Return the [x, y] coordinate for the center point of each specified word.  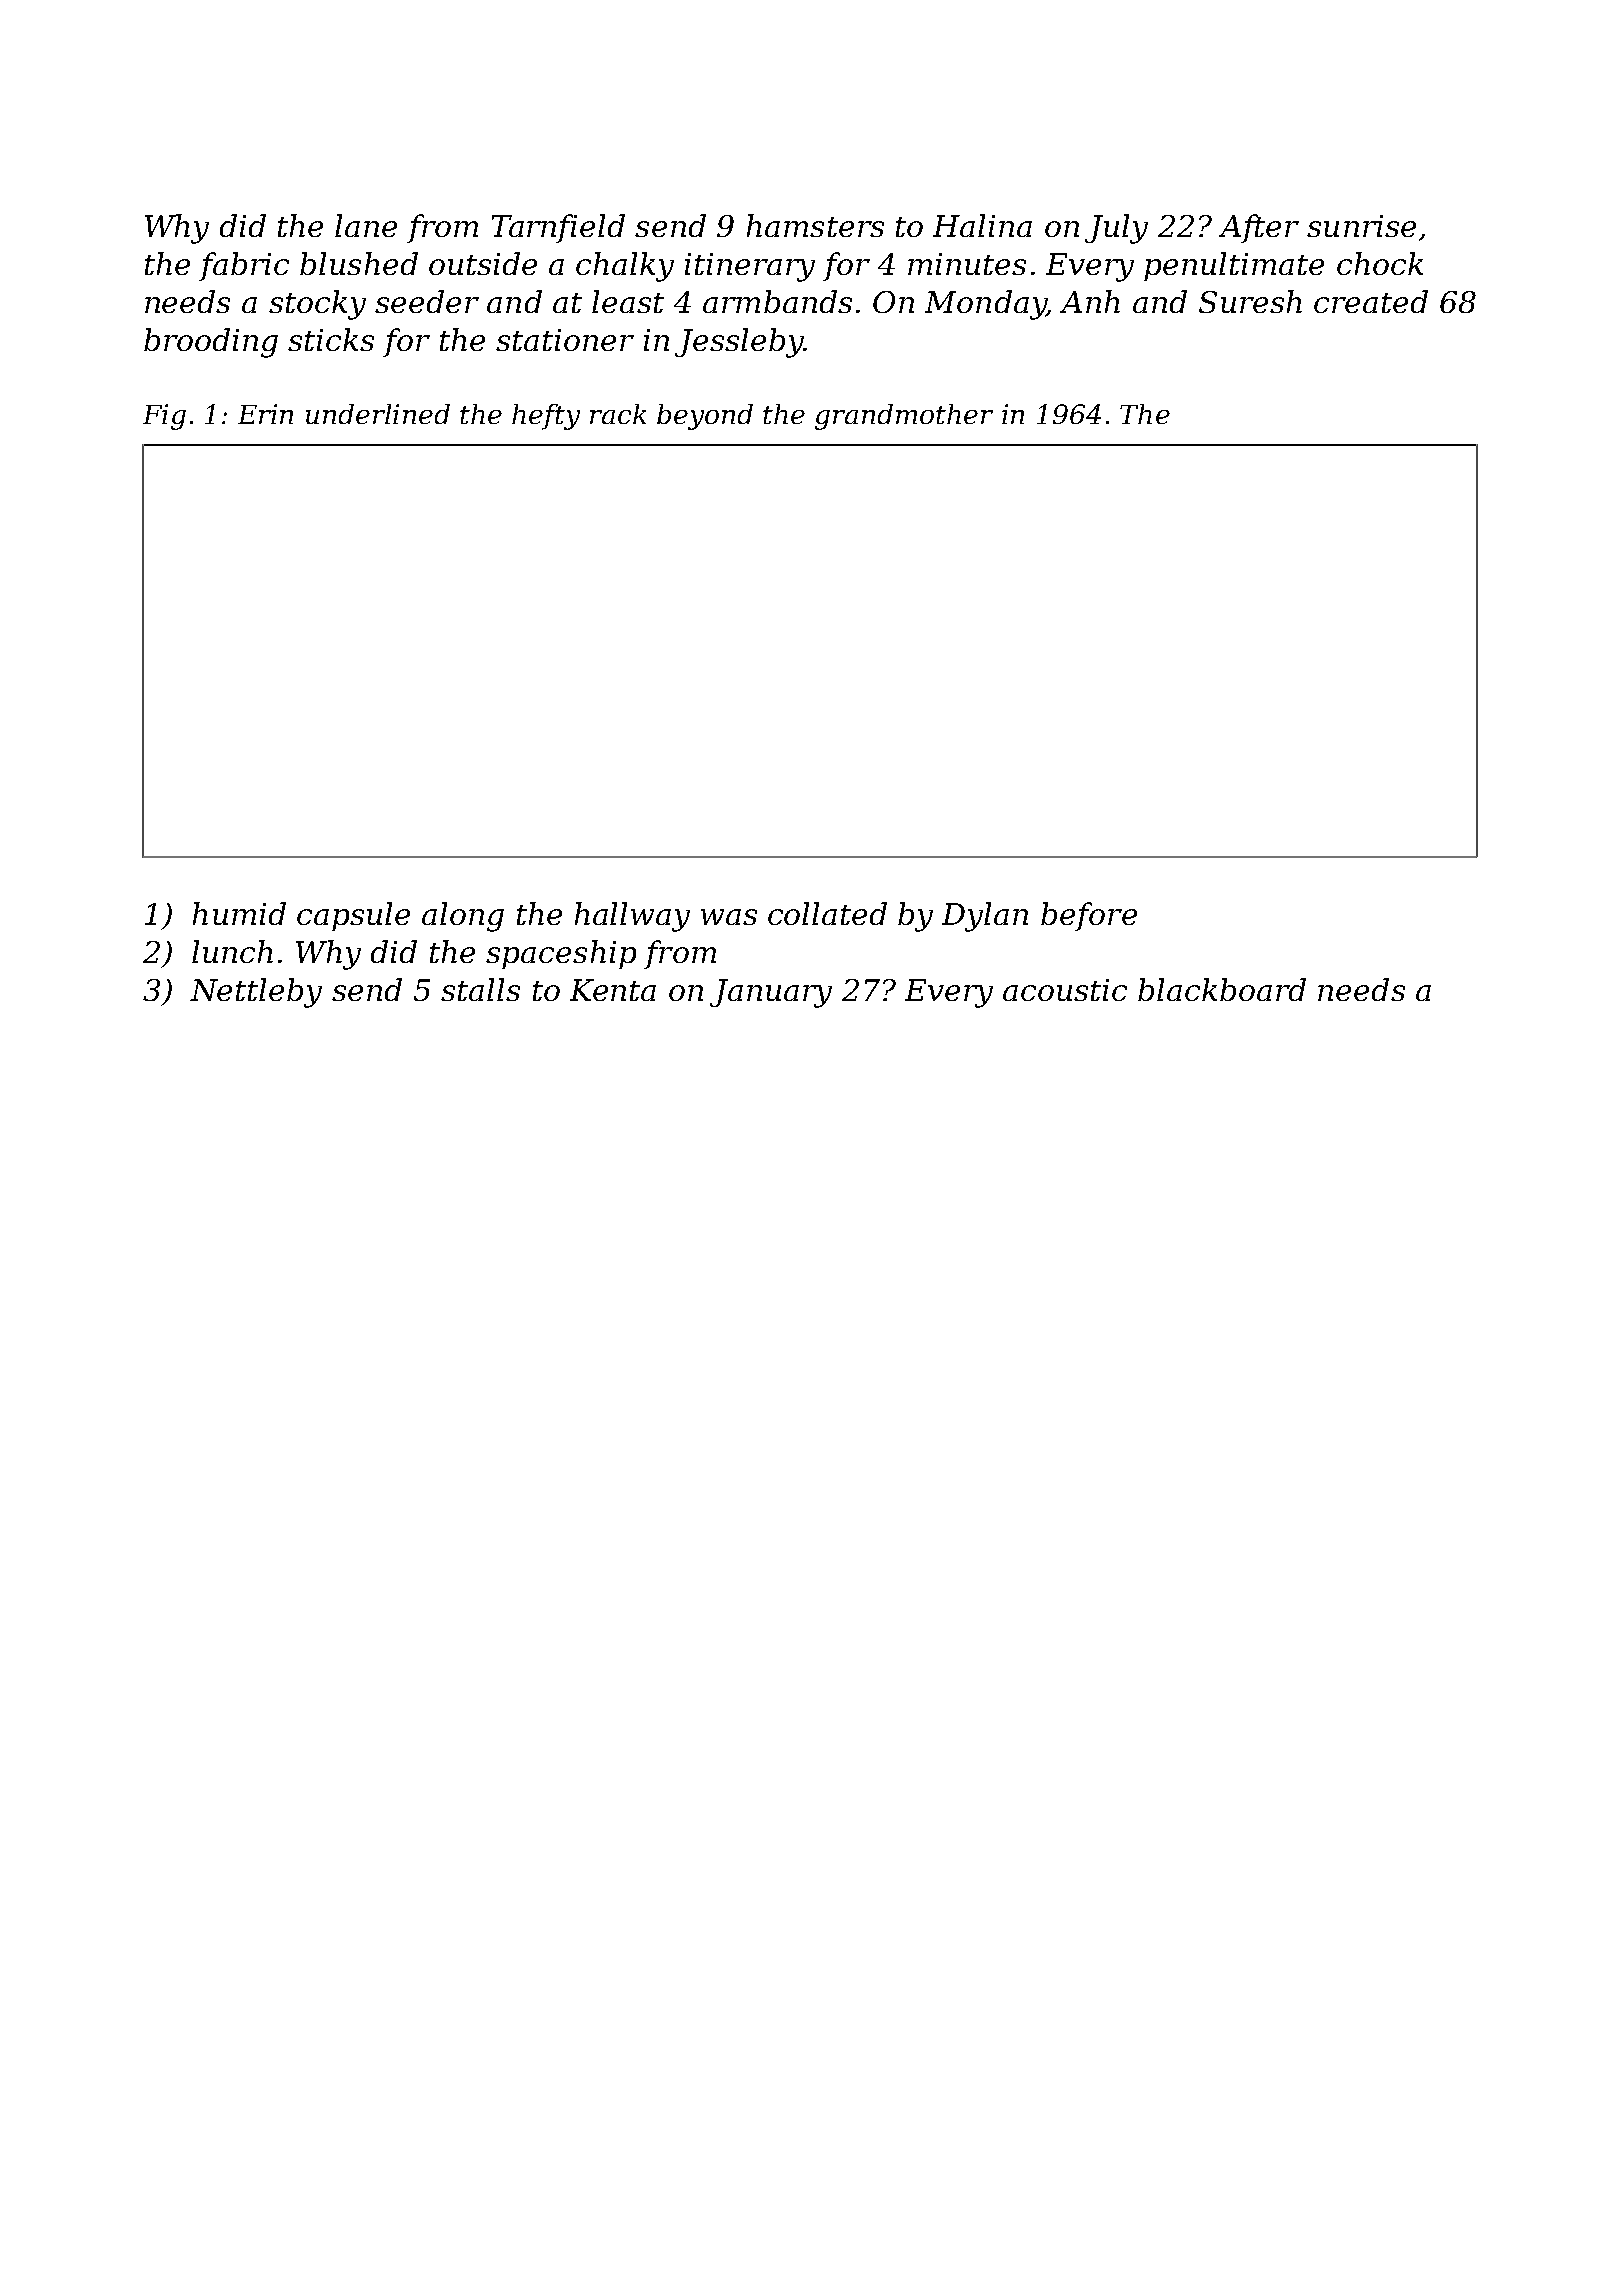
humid [239, 913]
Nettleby [256, 993]
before [1089, 916]
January [771, 993]
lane [366, 225]
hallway [632, 917]
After [1259, 228]
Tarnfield [558, 228]
